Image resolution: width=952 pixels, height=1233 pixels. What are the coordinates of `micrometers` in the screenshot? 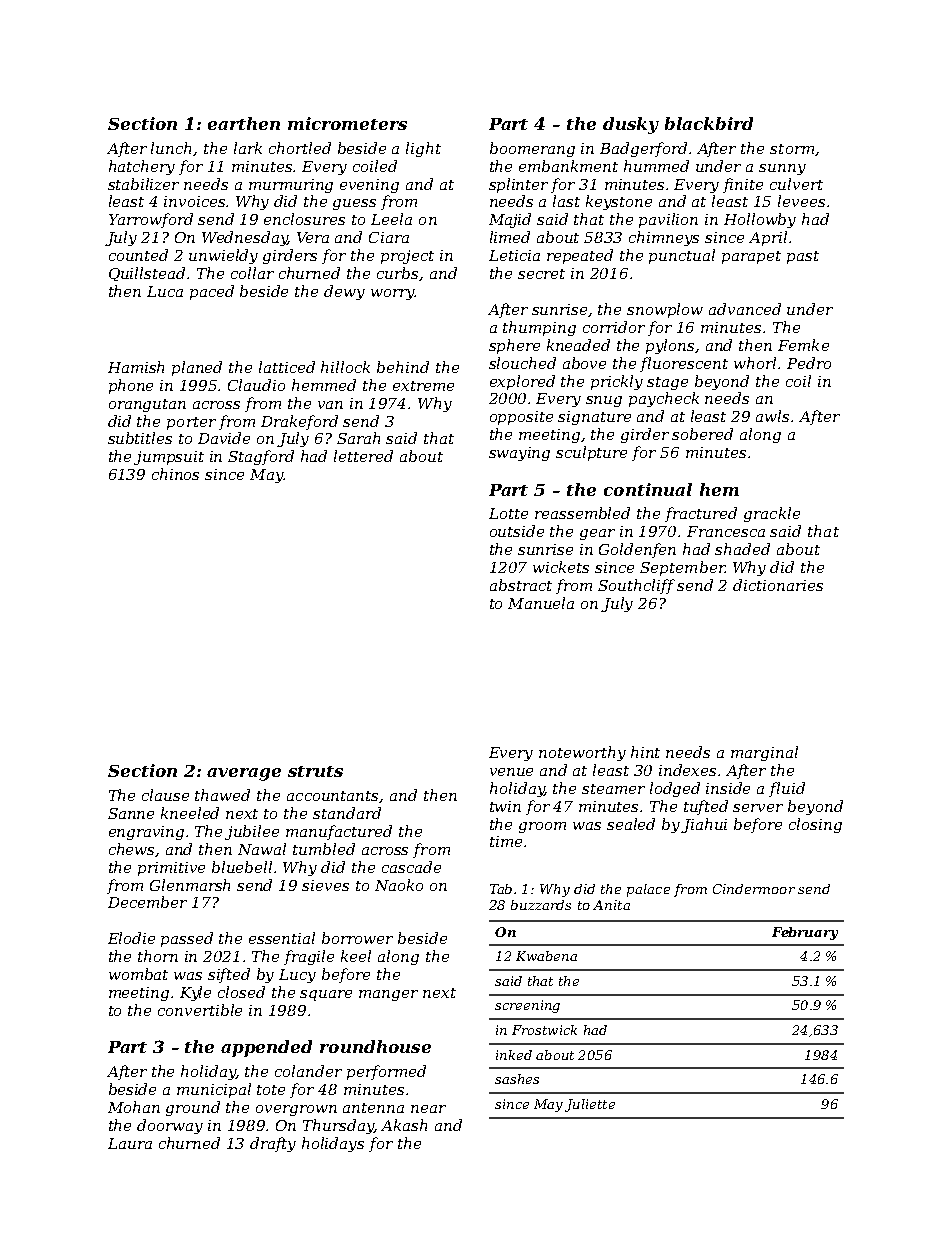 It's located at (347, 123).
